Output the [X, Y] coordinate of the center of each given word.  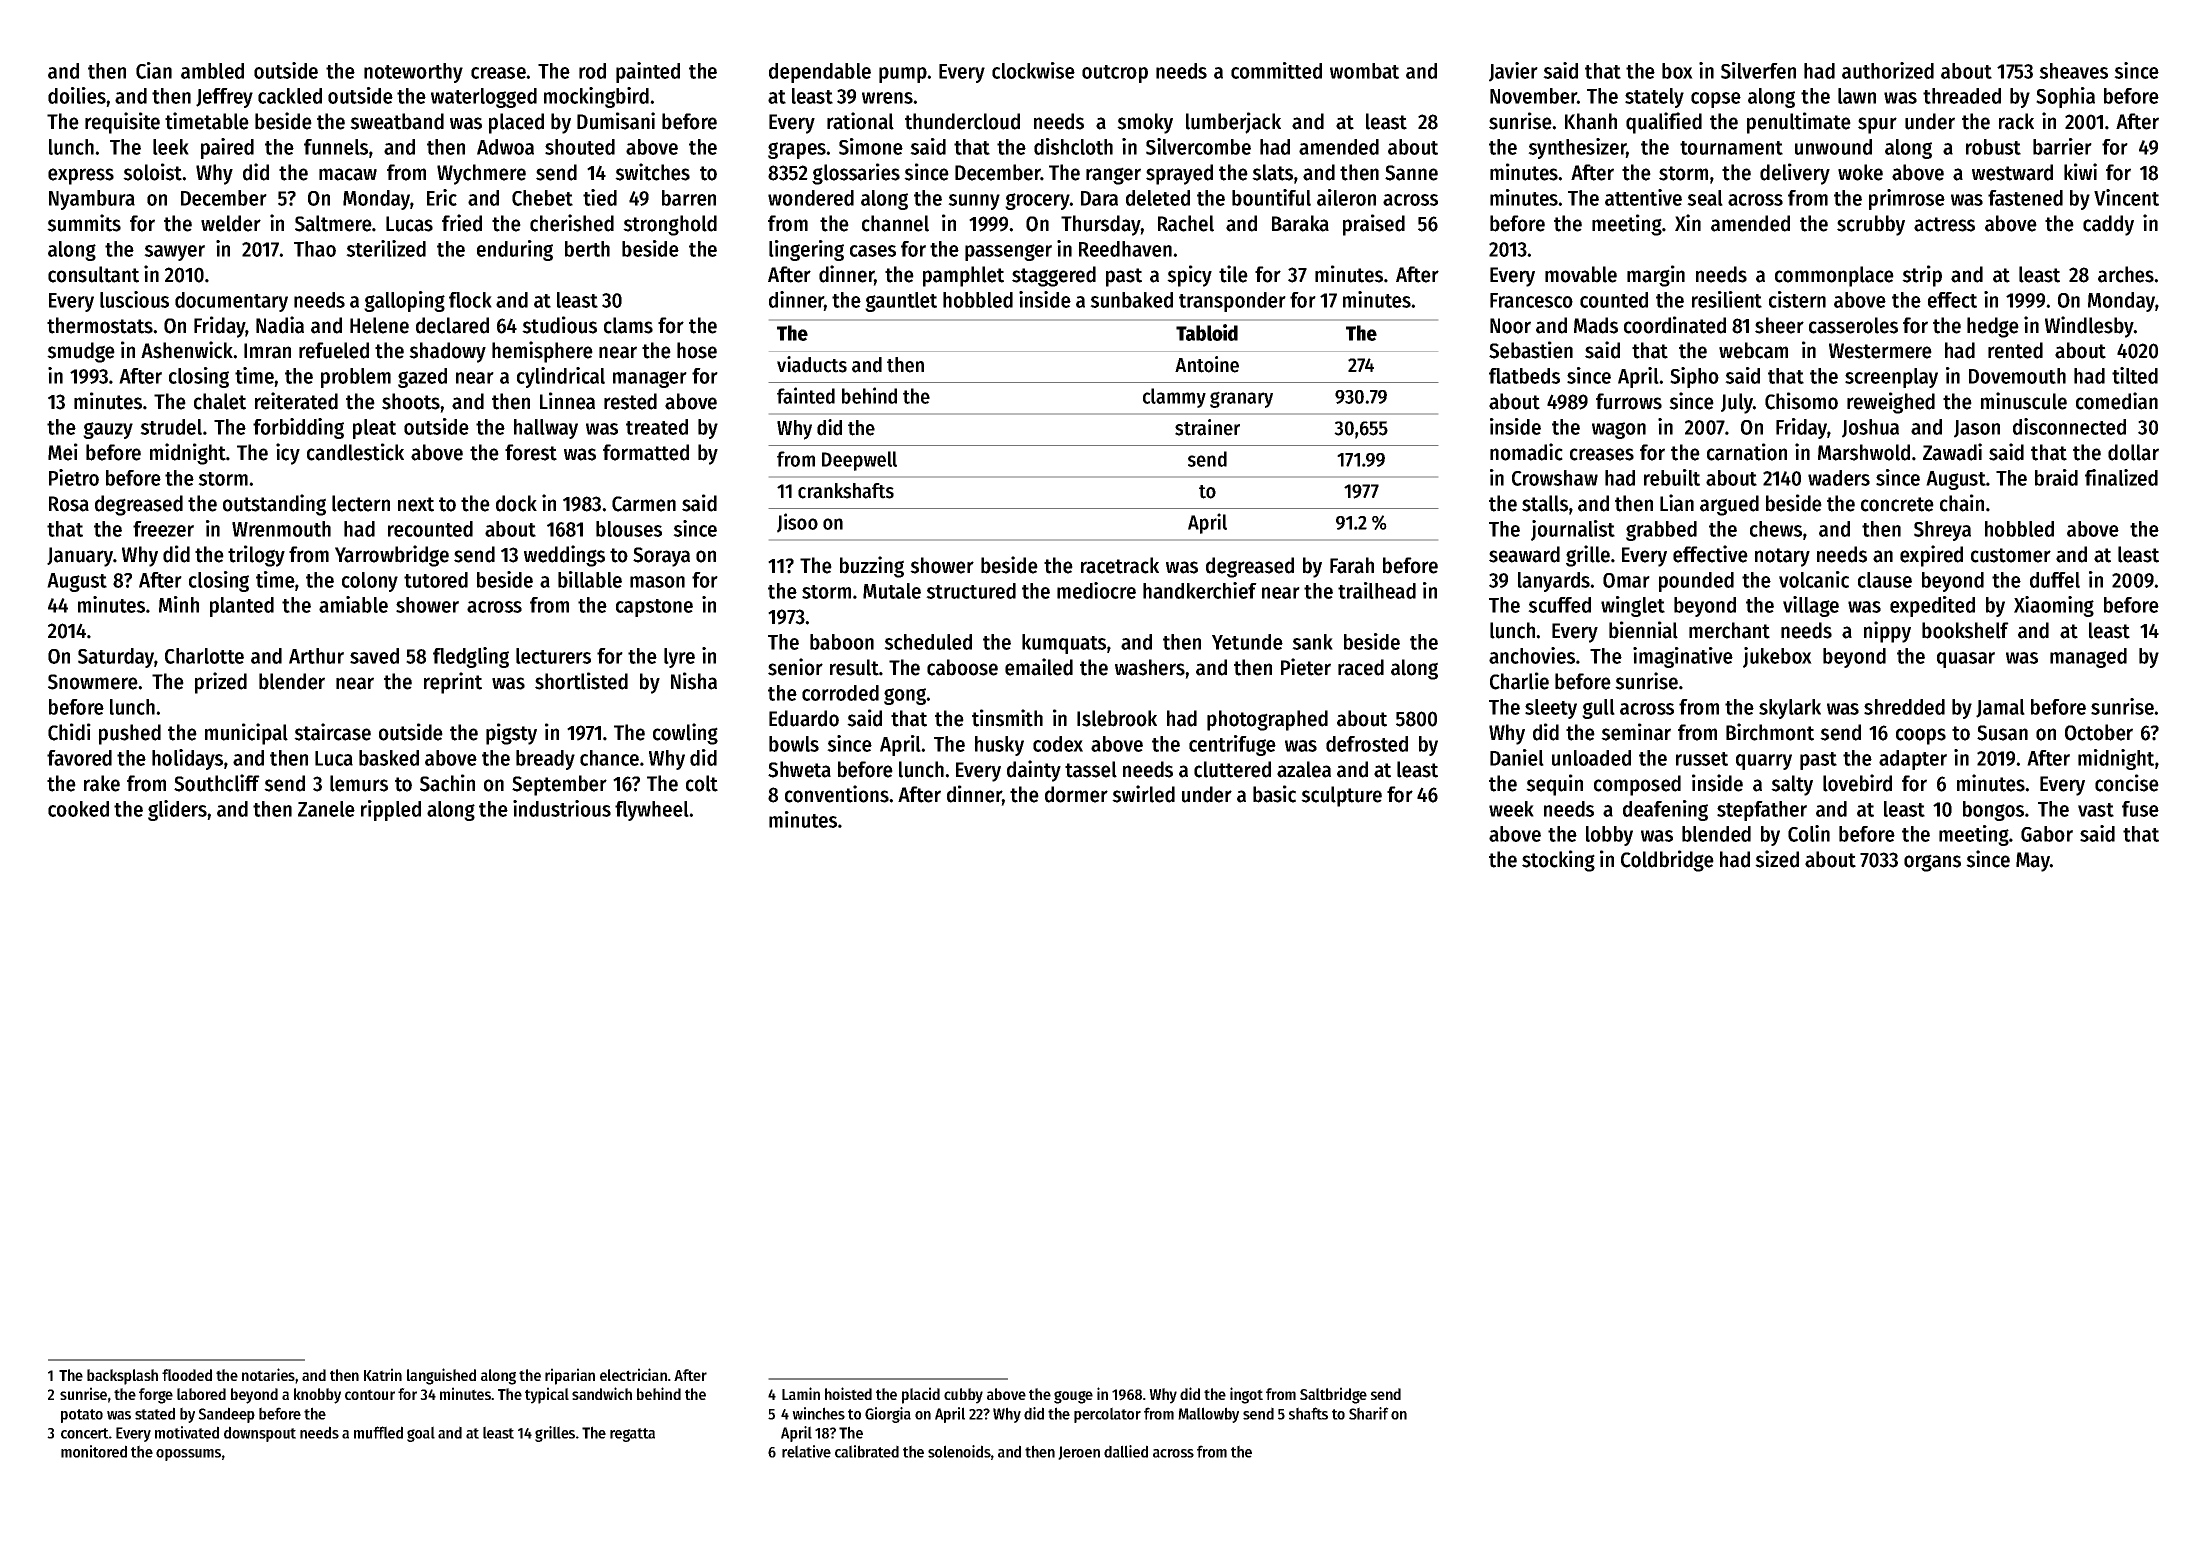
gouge [1073, 1397]
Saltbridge [1333, 1395]
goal [421, 1434]
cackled [290, 96]
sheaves [2073, 71]
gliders [177, 810]
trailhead [1377, 590]
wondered [811, 198]
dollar [2133, 452]
